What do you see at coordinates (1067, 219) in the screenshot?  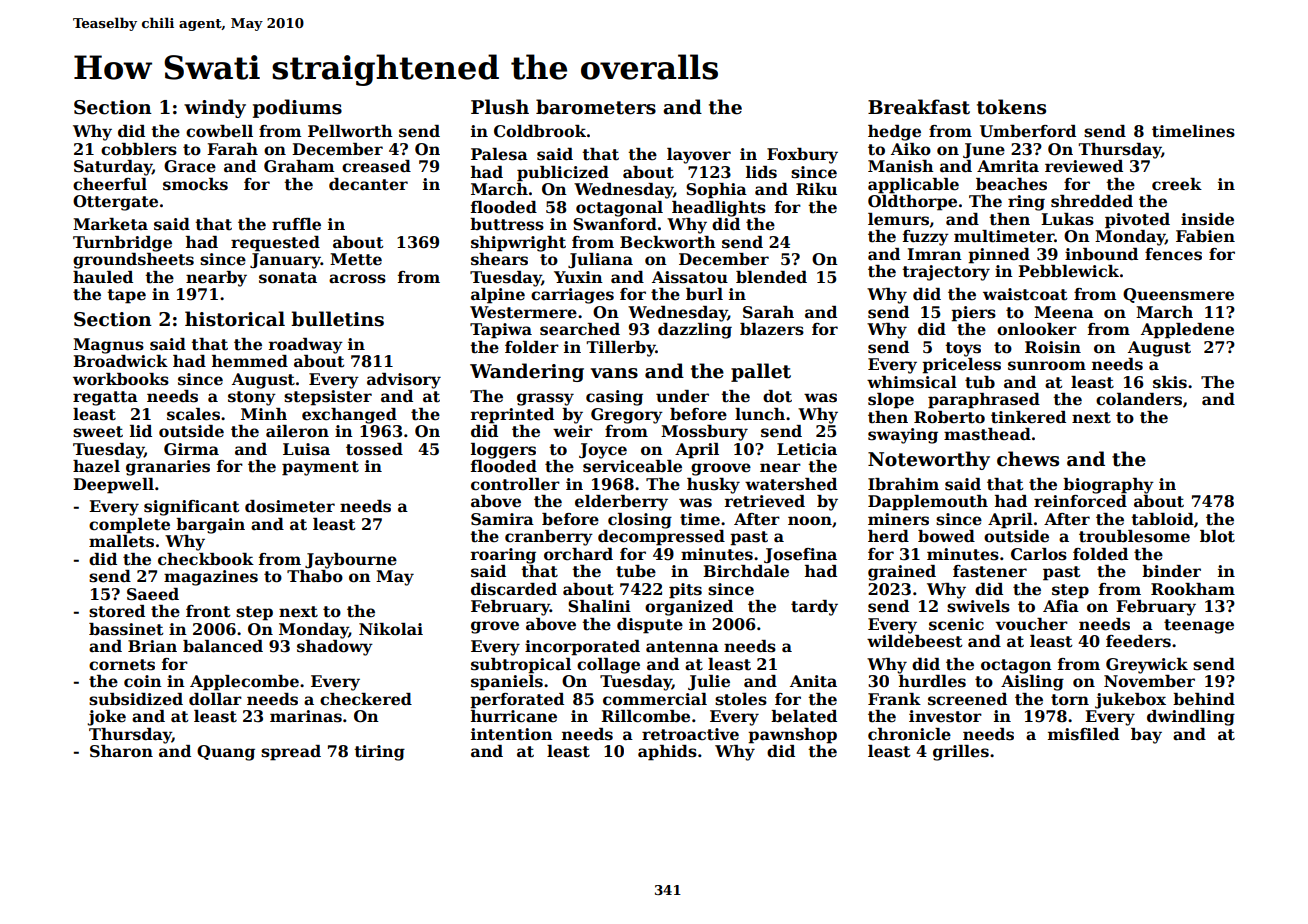 I see `Lukas` at bounding box center [1067, 219].
